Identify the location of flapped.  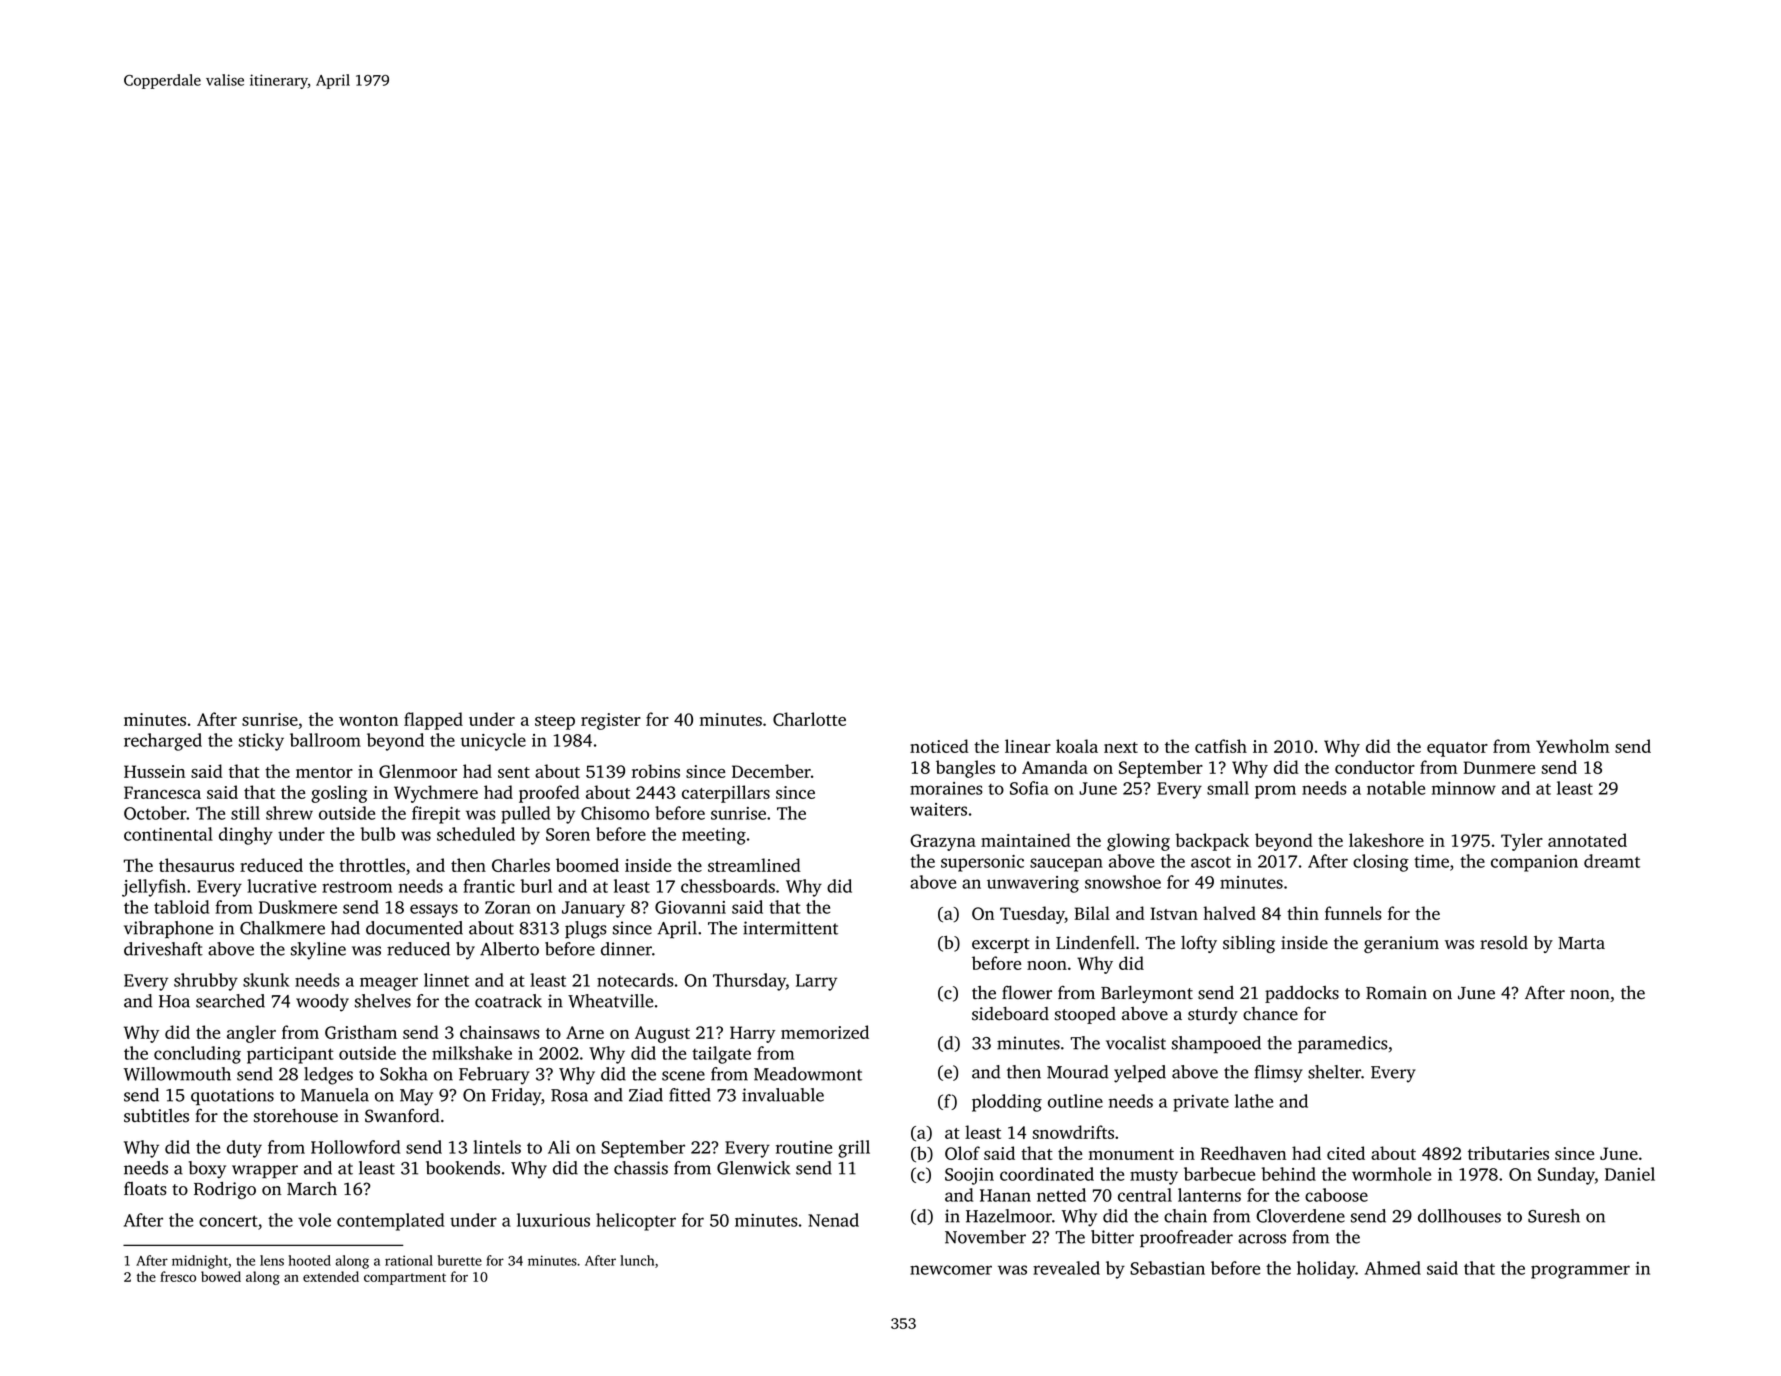
(433, 721).
